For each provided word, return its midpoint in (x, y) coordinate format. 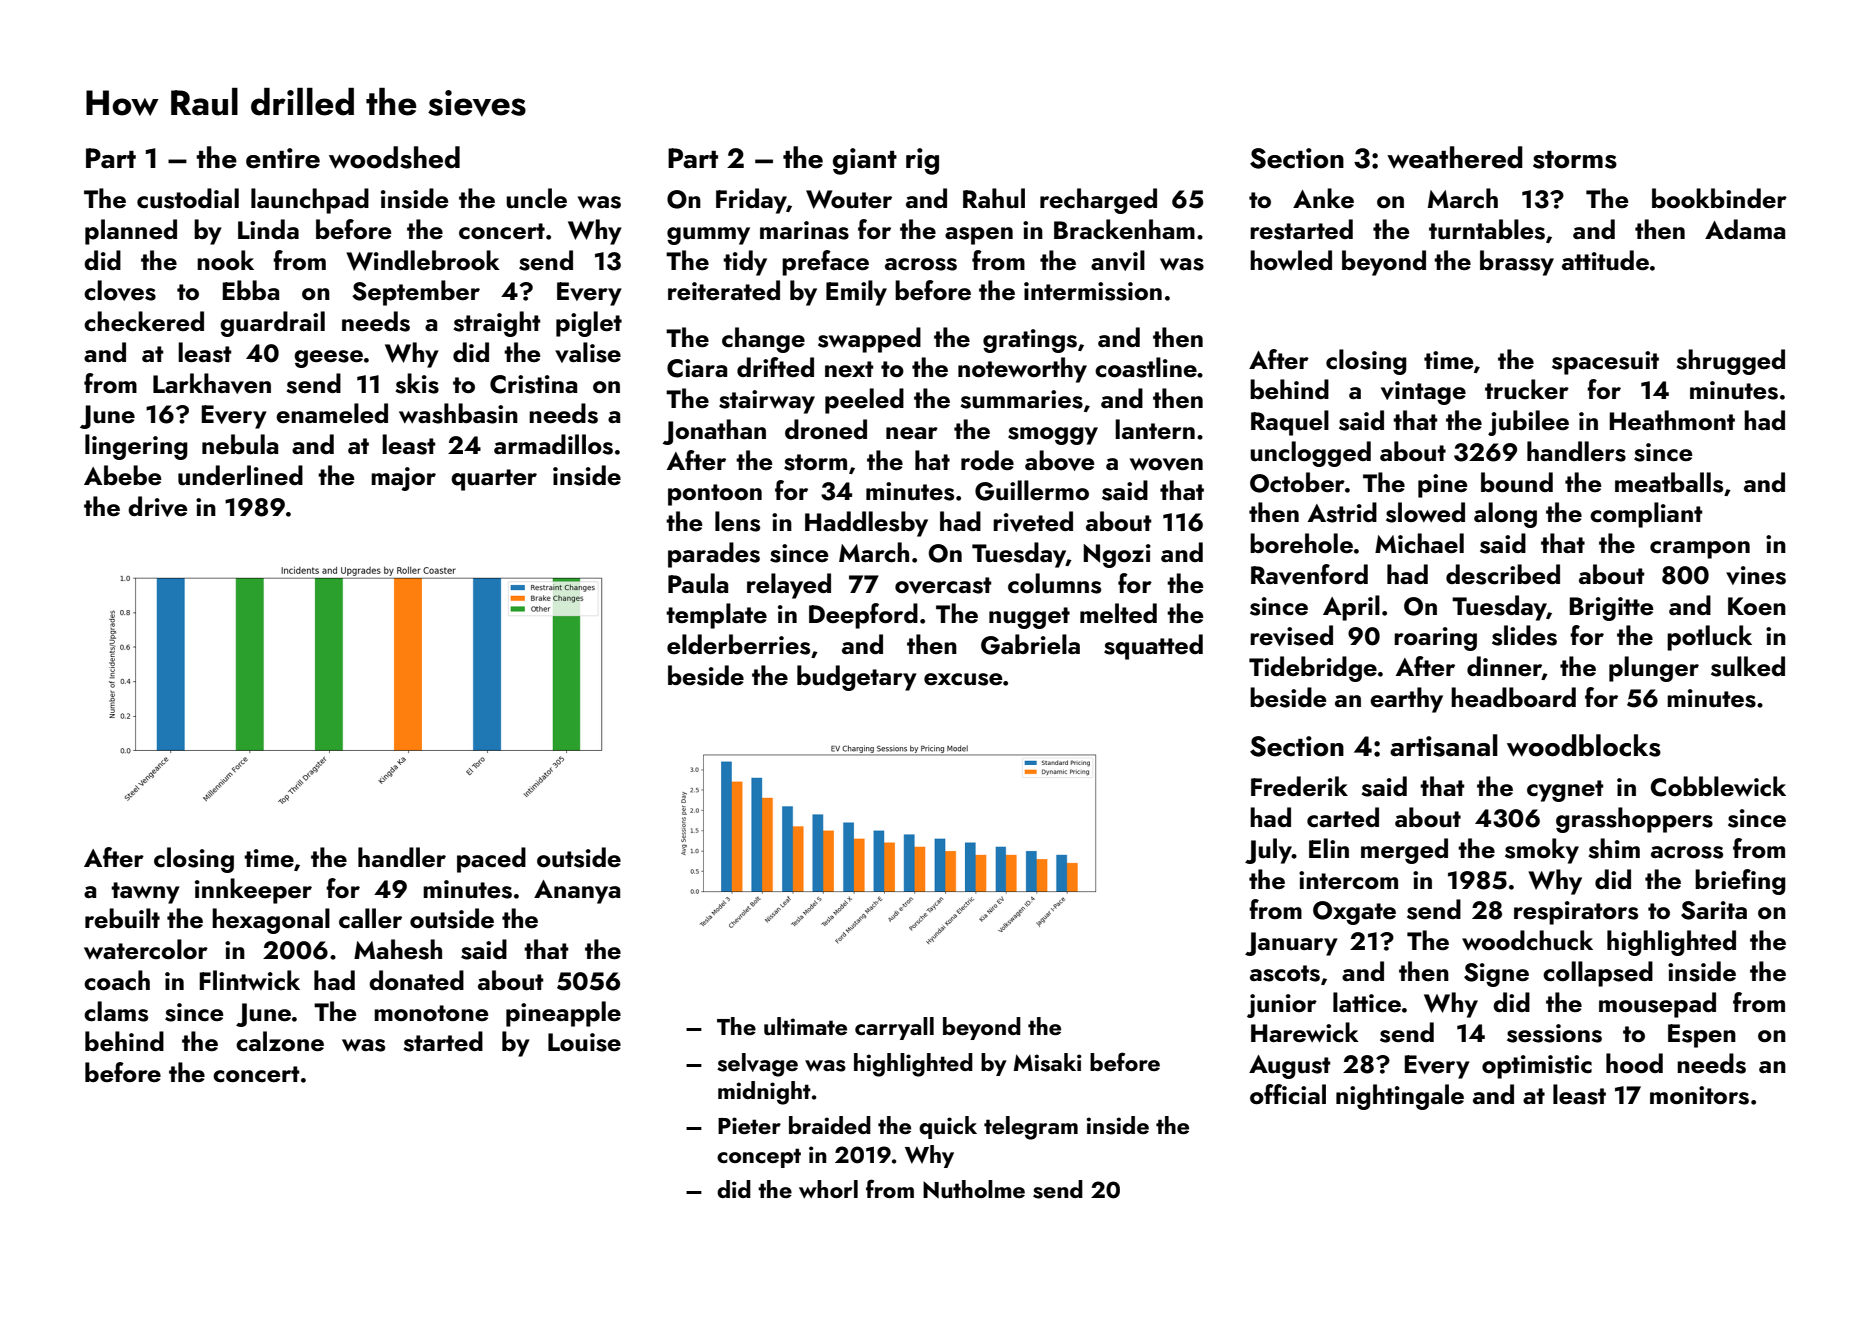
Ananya (577, 892)
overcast (943, 585)
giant (865, 161)
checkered (144, 321)
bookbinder (1719, 198)
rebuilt (122, 918)
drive (157, 506)
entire (283, 158)
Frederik (1299, 786)
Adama (1745, 229)
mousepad (1657, 1005)
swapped (869, 340)
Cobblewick (1718, 786)
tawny (145, 893)
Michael (1419, 543)
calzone (280, 1041)
